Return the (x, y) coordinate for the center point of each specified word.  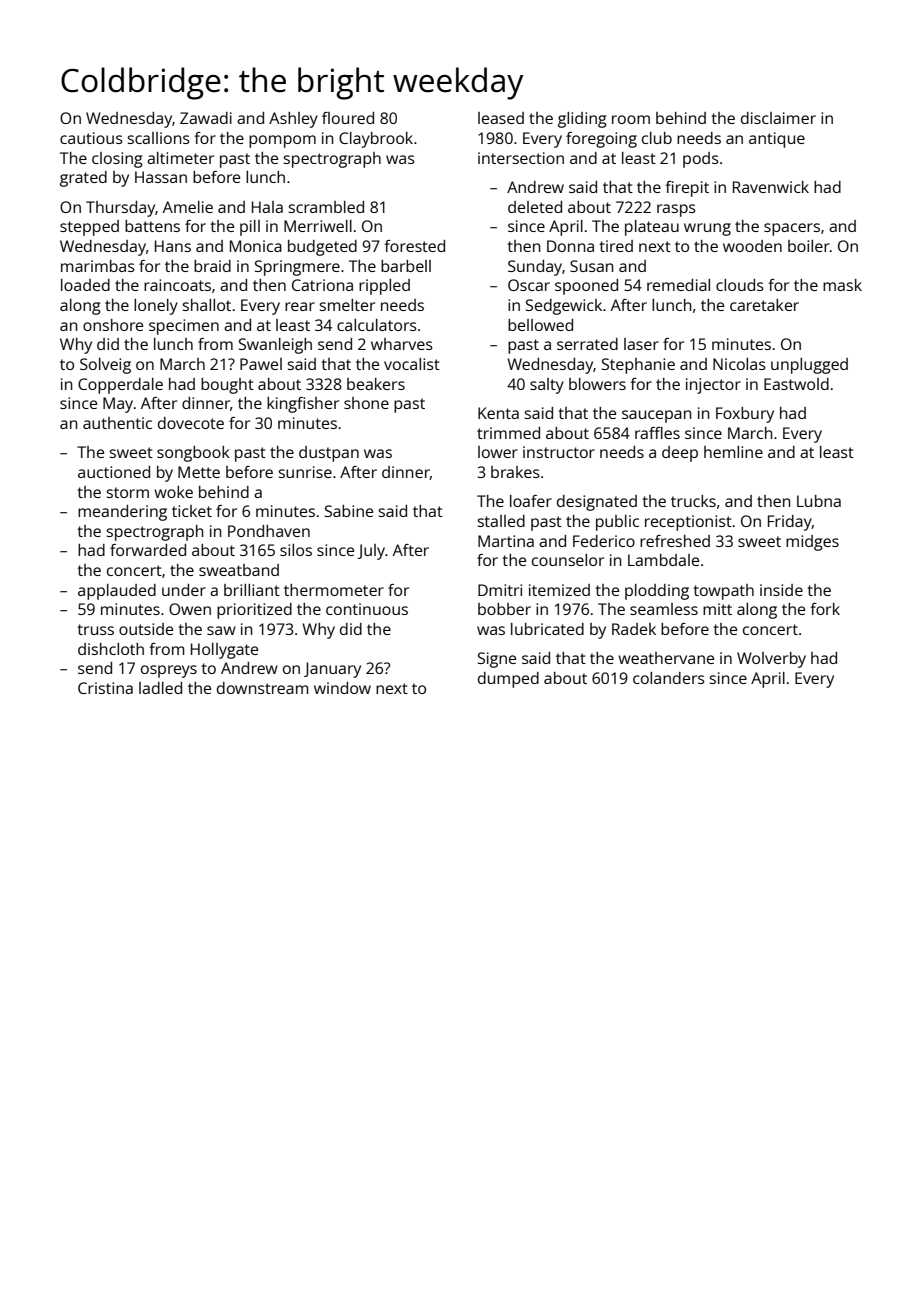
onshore (113, 325)
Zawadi (206, 118)
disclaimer (778, 118)
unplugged (809, 366)
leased (501, 118)
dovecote (191, 423)
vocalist (412, 364)
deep (680, 454)
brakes (515, 472)
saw (221, 630)
